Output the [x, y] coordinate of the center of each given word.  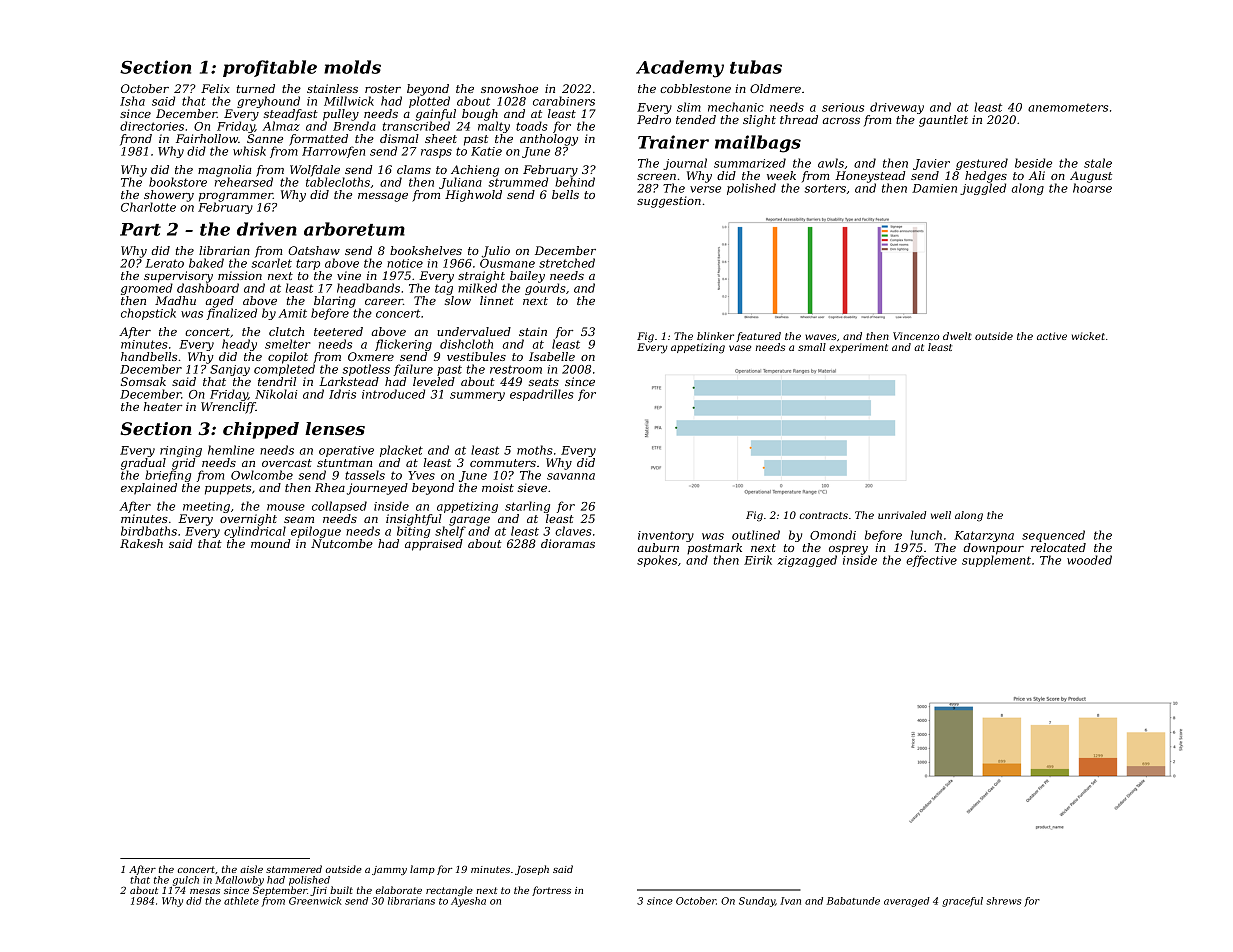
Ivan [790, 901]
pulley [341, 115]
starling [527, 507]
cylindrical [255, 532]
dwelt [957, 336]
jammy [389, 870]
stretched [567, 263]
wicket [1088, 336]
